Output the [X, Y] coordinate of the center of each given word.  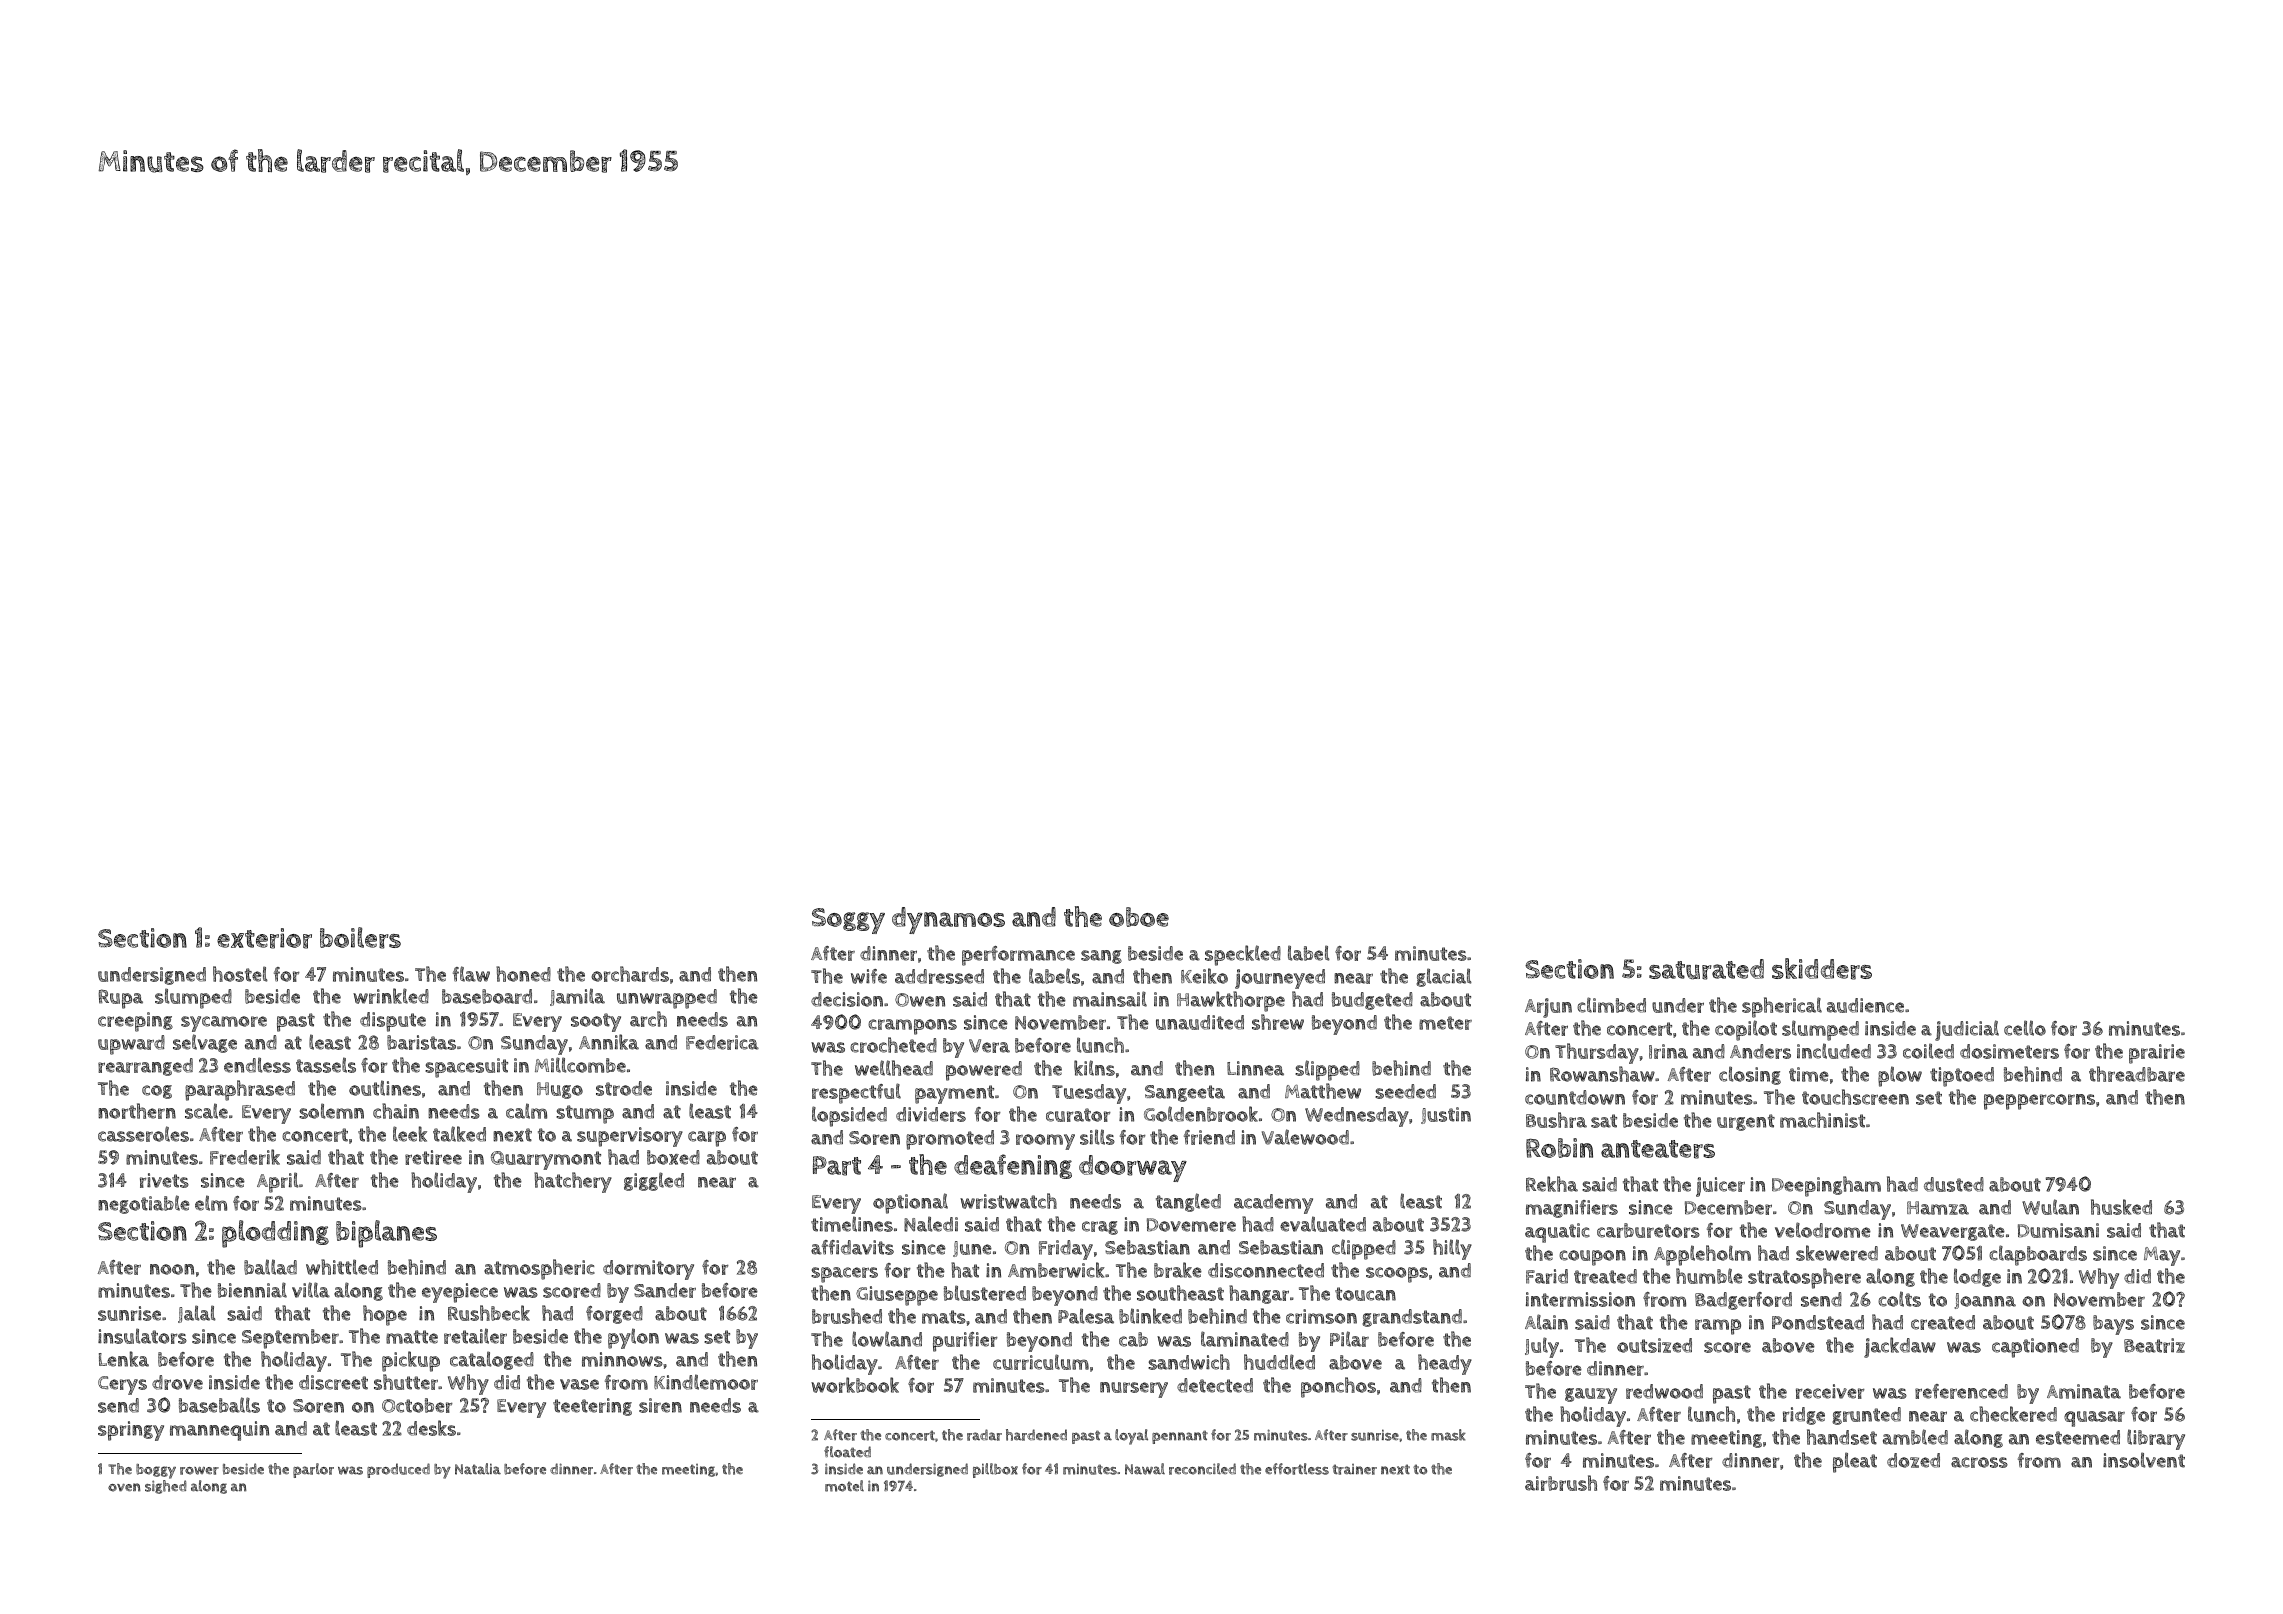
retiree [433, 1157]
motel [844, 1486]
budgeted [1372, 1001]
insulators [142, 1336]
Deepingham [1826, 1186]
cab [1133, 1339]
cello [2025, 1028]
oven [124, 1487]
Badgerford [1743, 1301]
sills [1097, 1137]
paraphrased [240, 1090]
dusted [1954, 1184]
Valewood [1305, 1137]
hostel [240, 974]
